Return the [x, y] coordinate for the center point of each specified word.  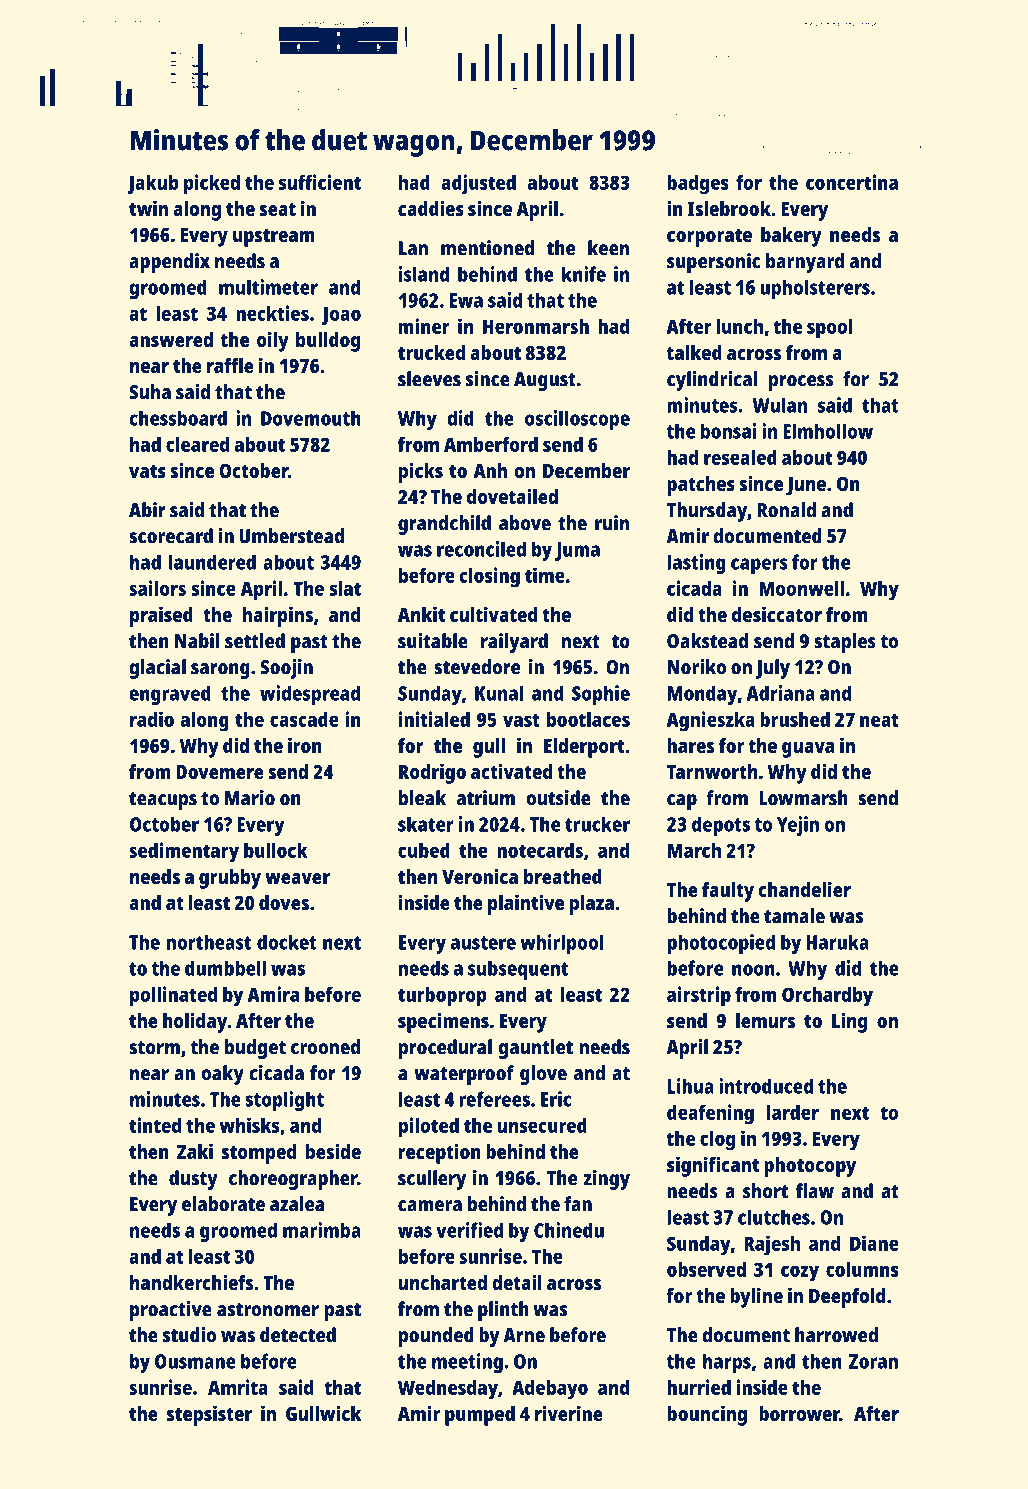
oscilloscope [577, 420]
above [525, 523]
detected [298, 1335]
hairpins [278, 616]
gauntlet [536, 1049]
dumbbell [225, 968]
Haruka [837, 942]
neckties [272, 313]
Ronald [786, 510]
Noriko [697, 667]
